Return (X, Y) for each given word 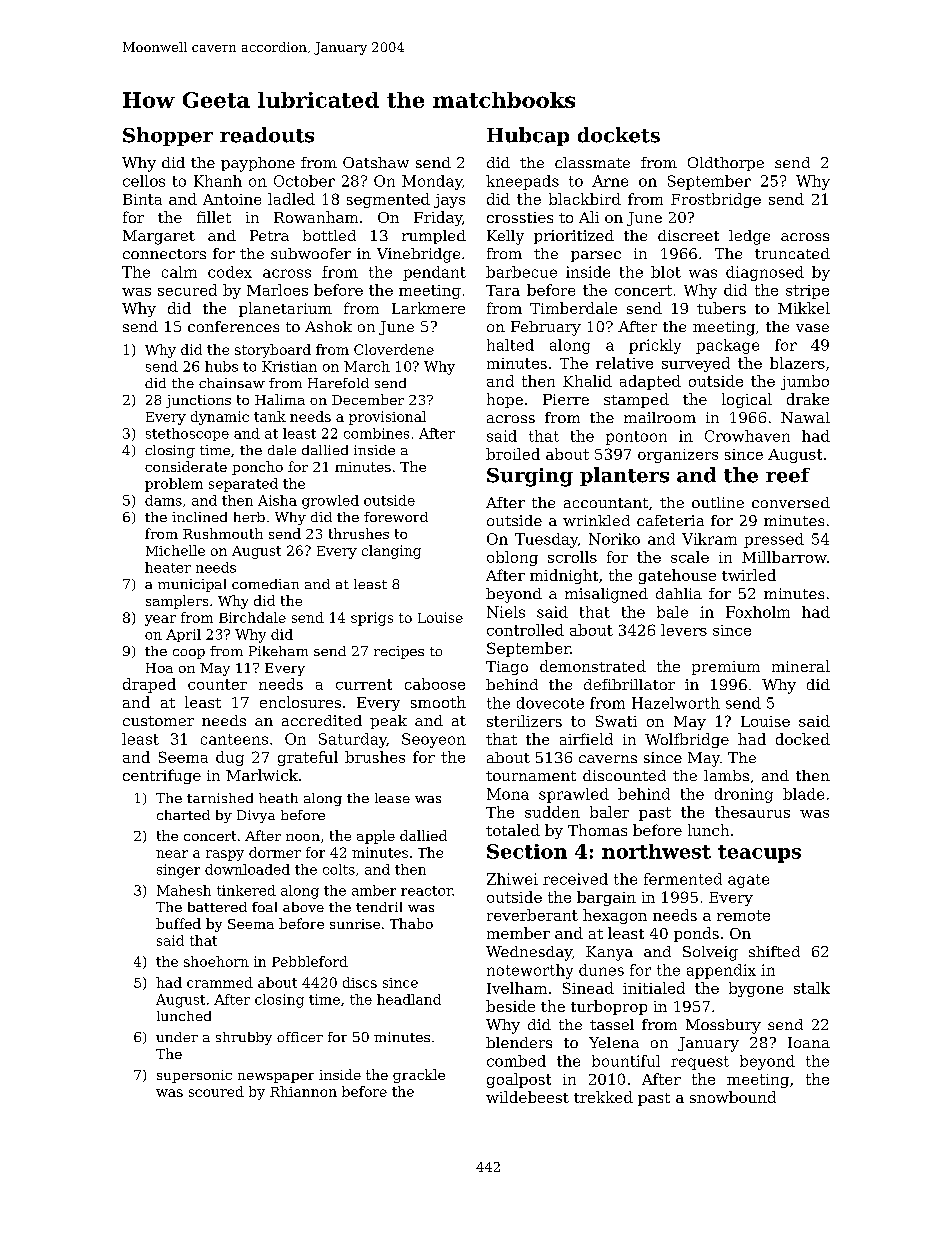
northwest (656, 851)
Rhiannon (303, 1091)
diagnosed (765, 273)
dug (230, 758)
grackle (419, 1076)
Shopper (168, 136)
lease (392, 798)
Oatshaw (376, 162)
